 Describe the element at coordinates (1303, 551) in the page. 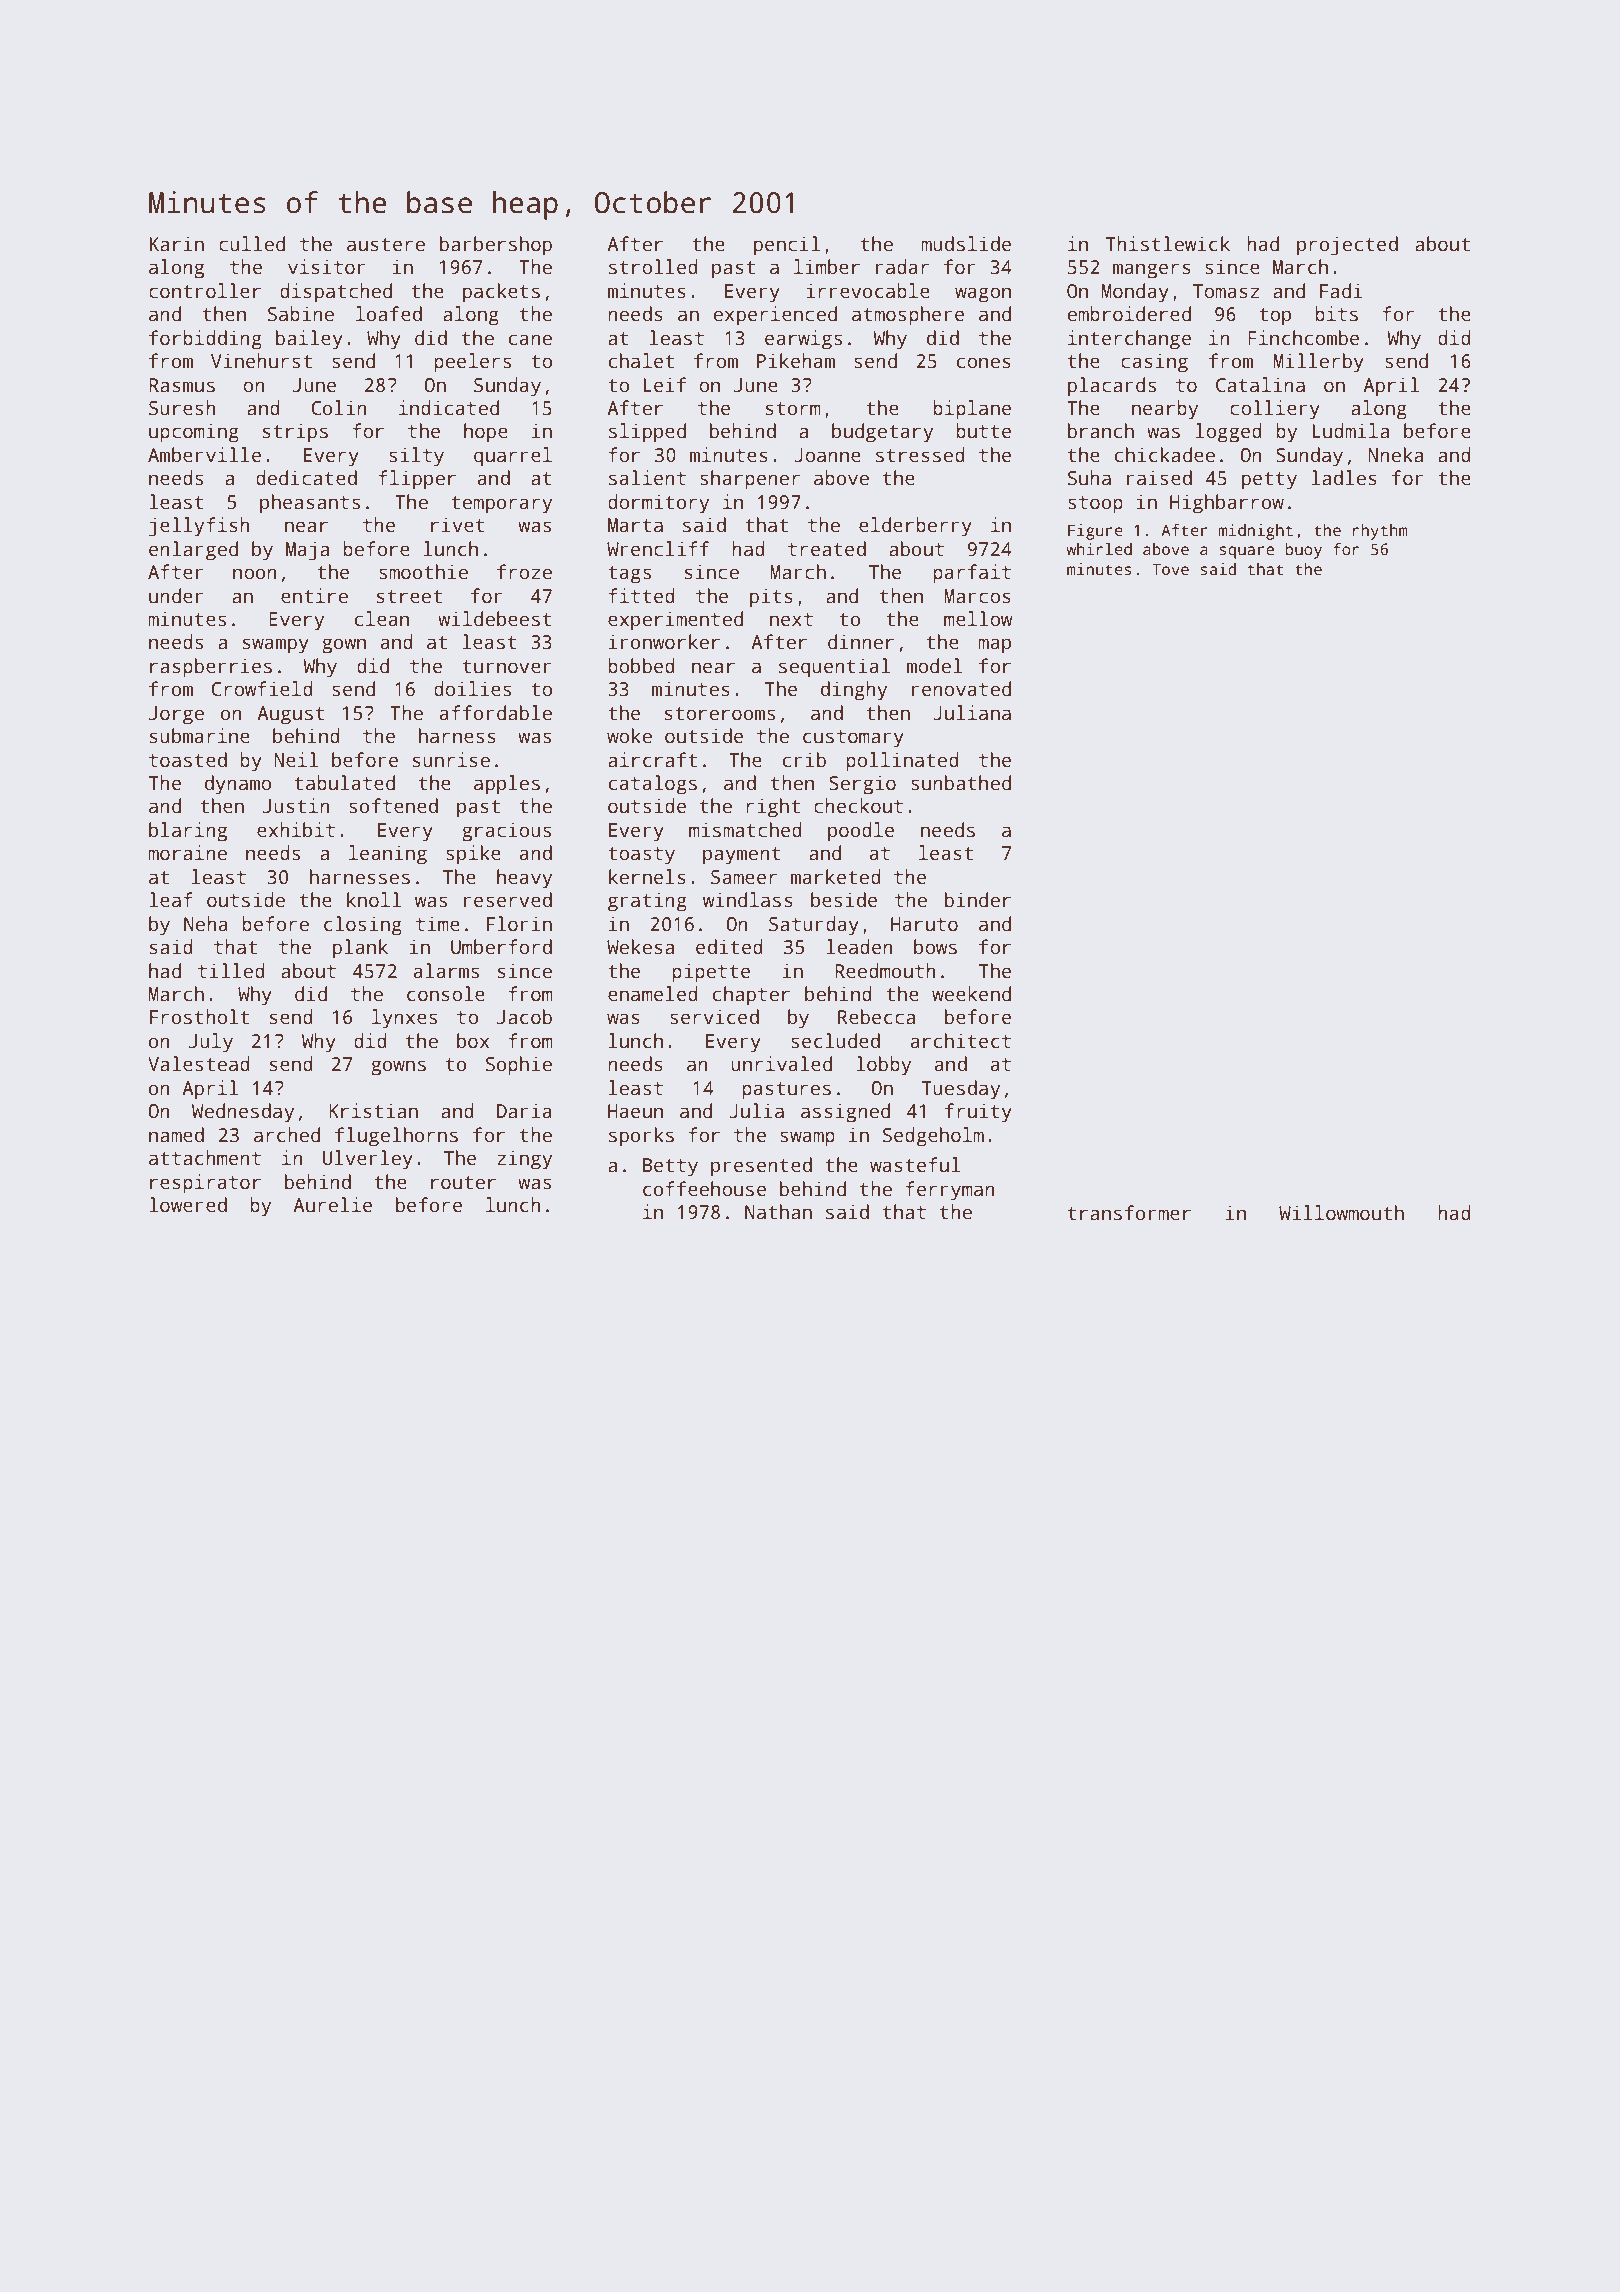

I see `buoy` at that location.
